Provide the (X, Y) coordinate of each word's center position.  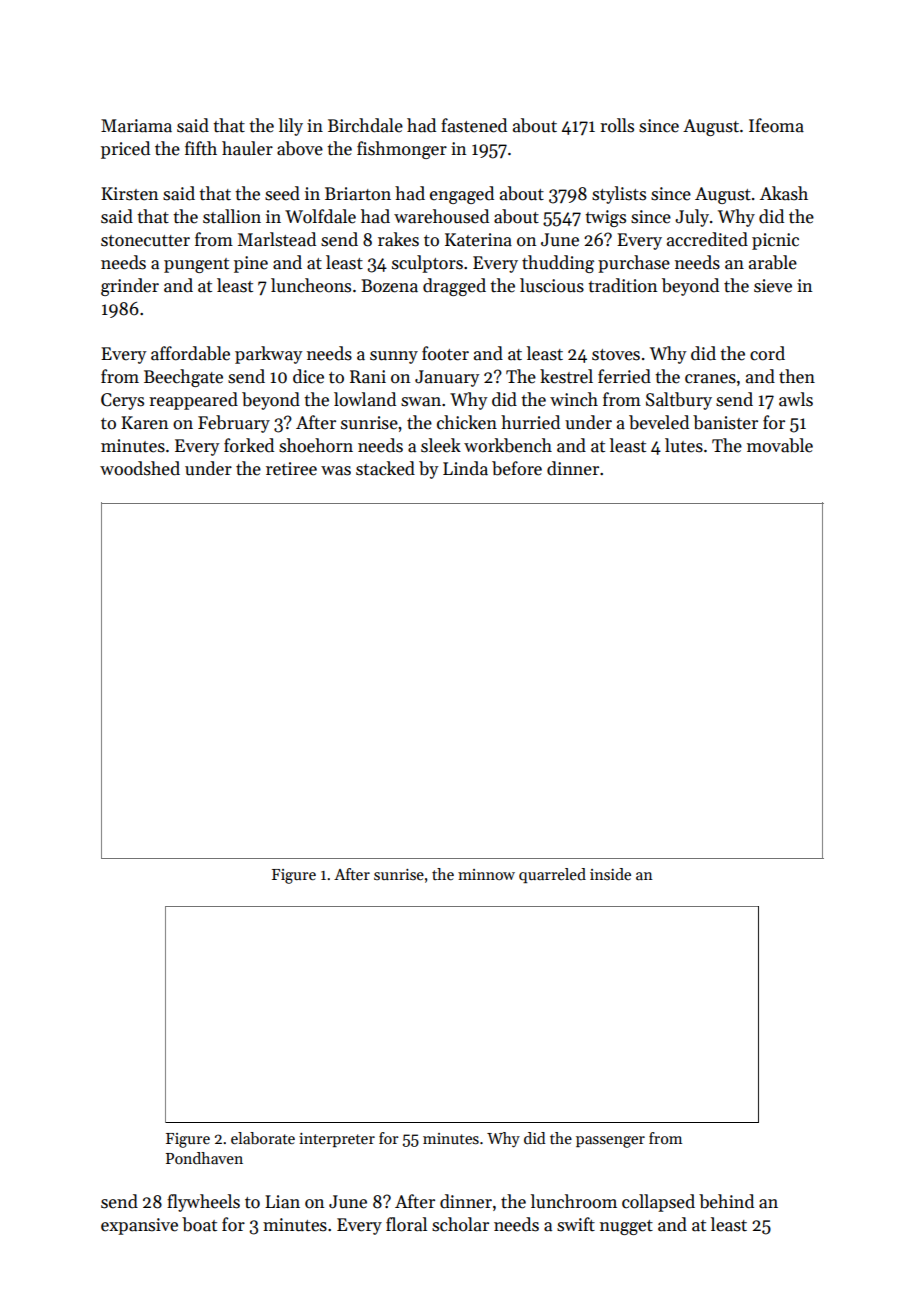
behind (726, 1201)
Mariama (136, 126)
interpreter (337, 1140)
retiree (291, 469)
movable (780, 445)
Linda (465, 468)
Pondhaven (204, 1158)
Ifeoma (776, 125)
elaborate (263, 1138)
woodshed (140, 468)
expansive (139, 1226)
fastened (474, 125)
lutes (684, 445)
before (517, 468)
